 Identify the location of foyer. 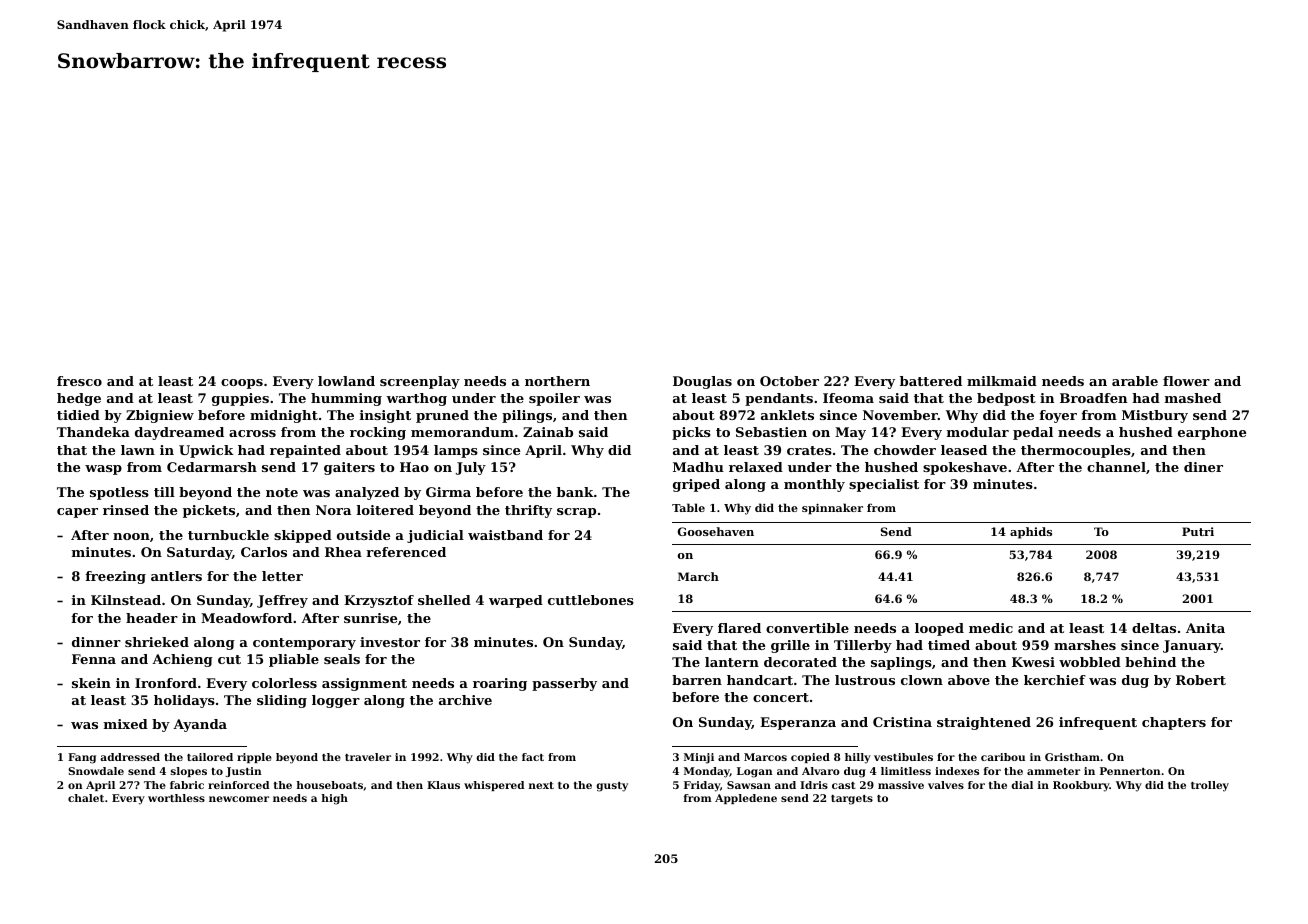
(1058, 416).
